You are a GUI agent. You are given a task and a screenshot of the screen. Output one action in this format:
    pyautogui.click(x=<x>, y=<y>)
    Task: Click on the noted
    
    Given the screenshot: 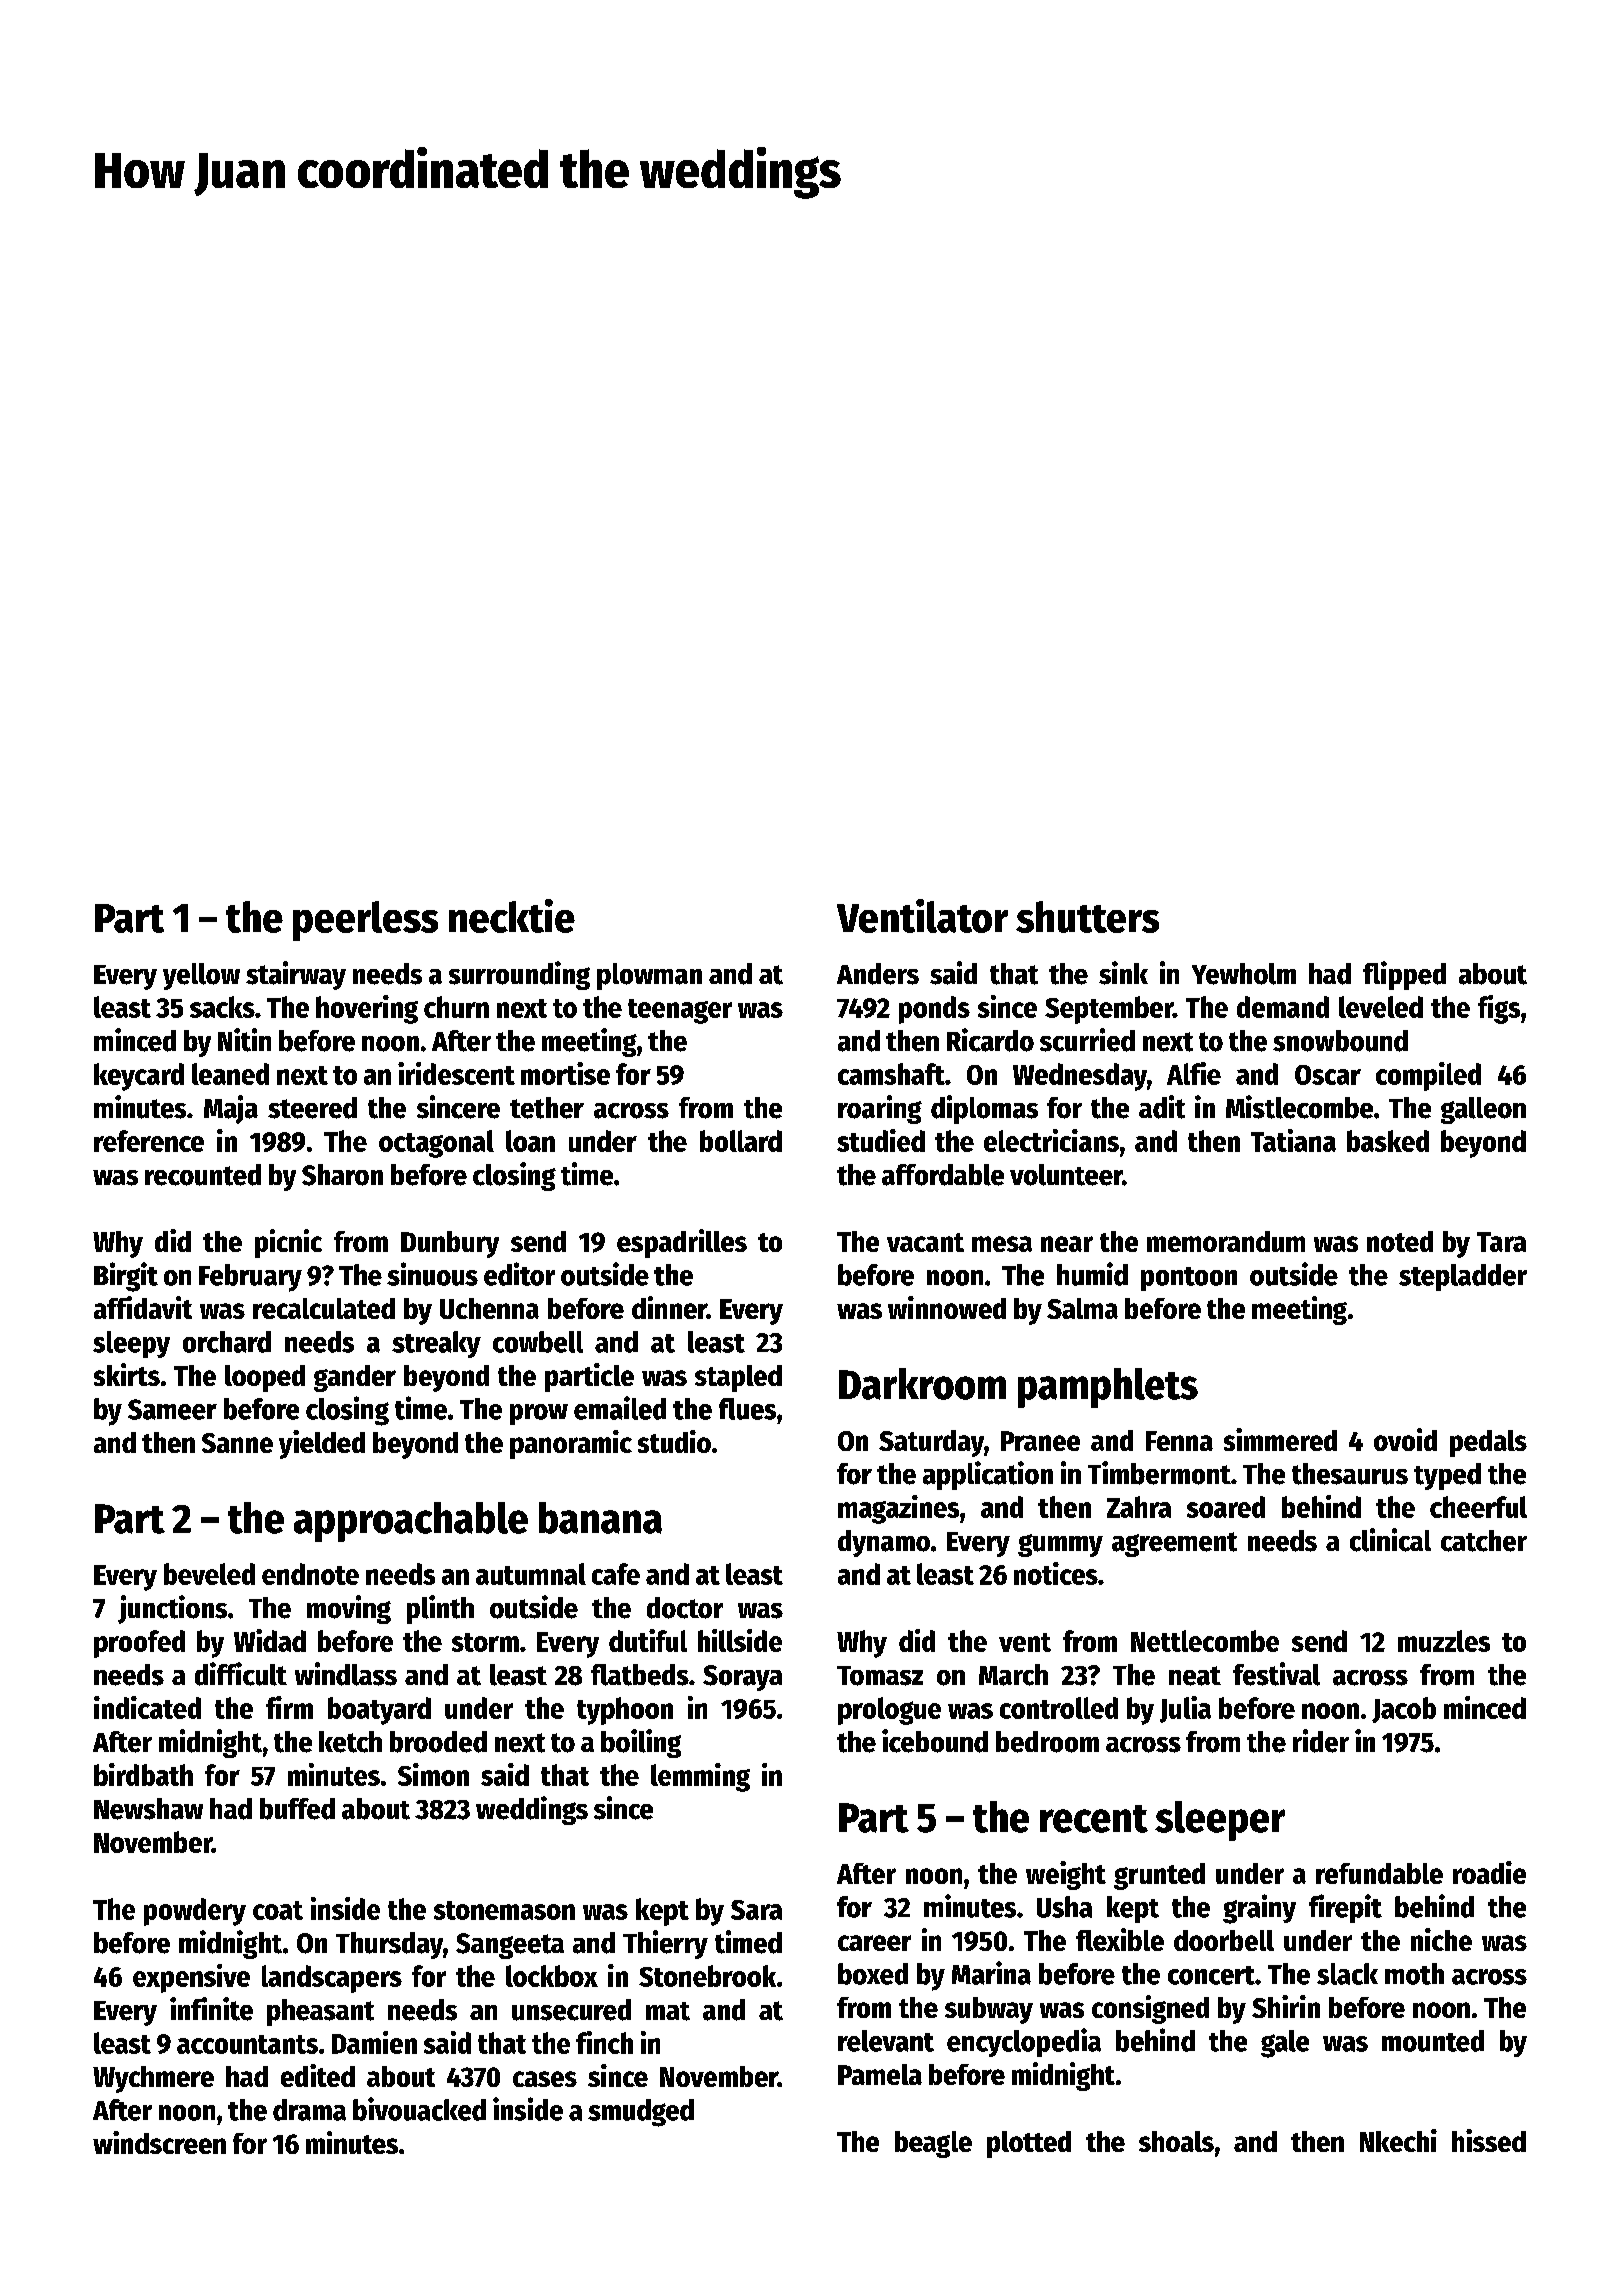 What is the action you would take?
    pyautogui.click(x=1400, y=1241)
